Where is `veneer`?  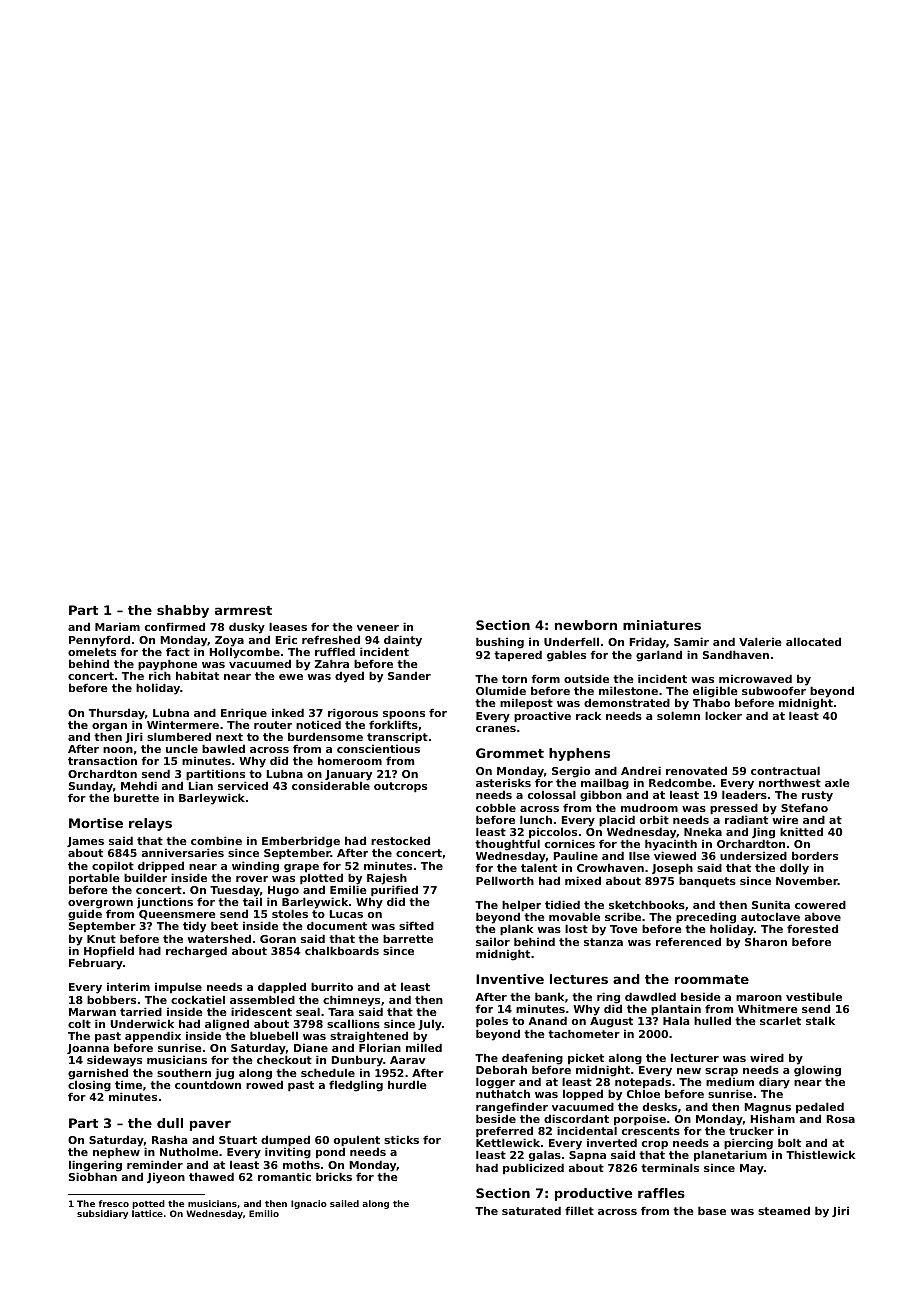
veneer is located at coordinates (378, 628).
